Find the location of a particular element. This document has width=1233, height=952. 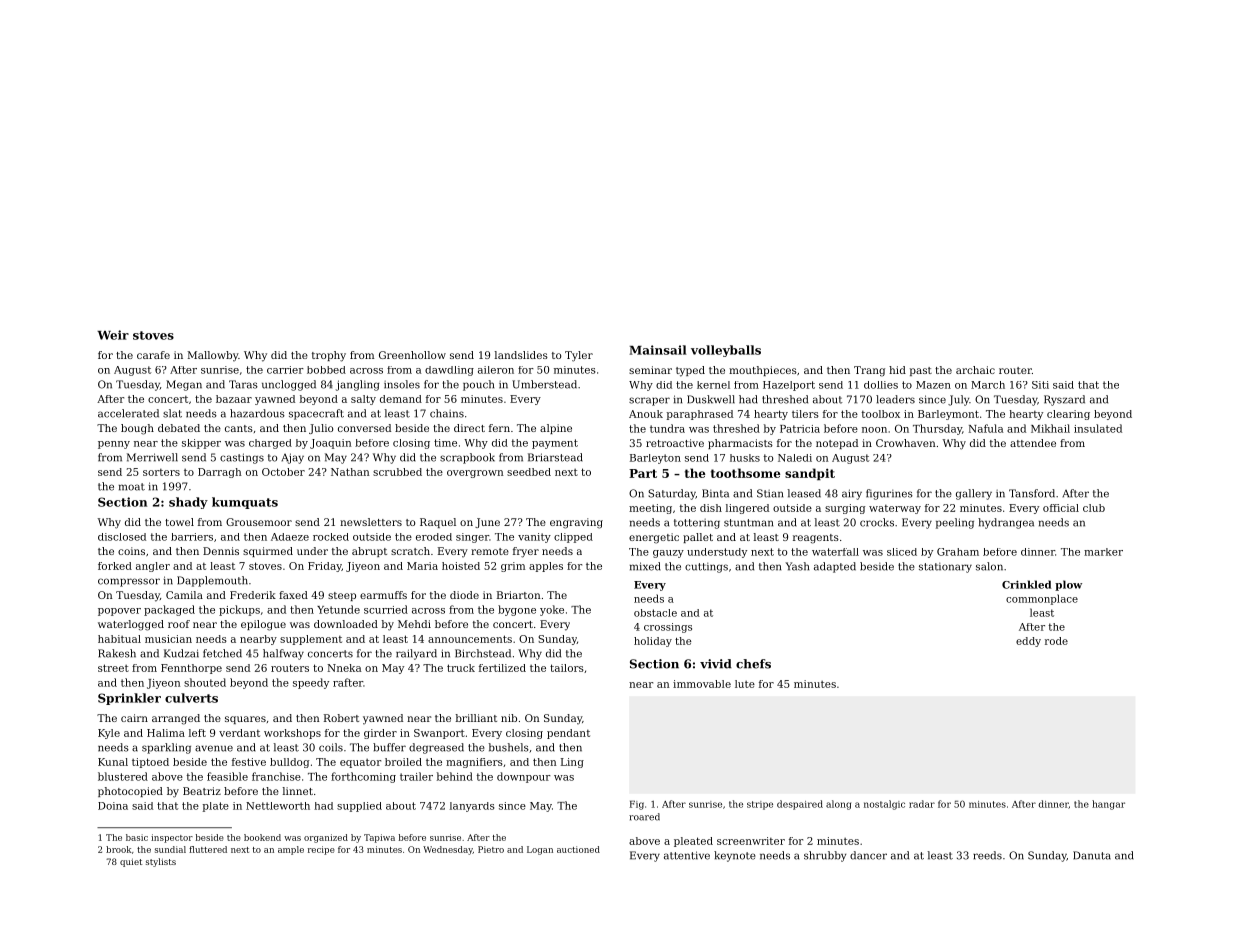

Mainsail is located at coordinates (658, 350).
